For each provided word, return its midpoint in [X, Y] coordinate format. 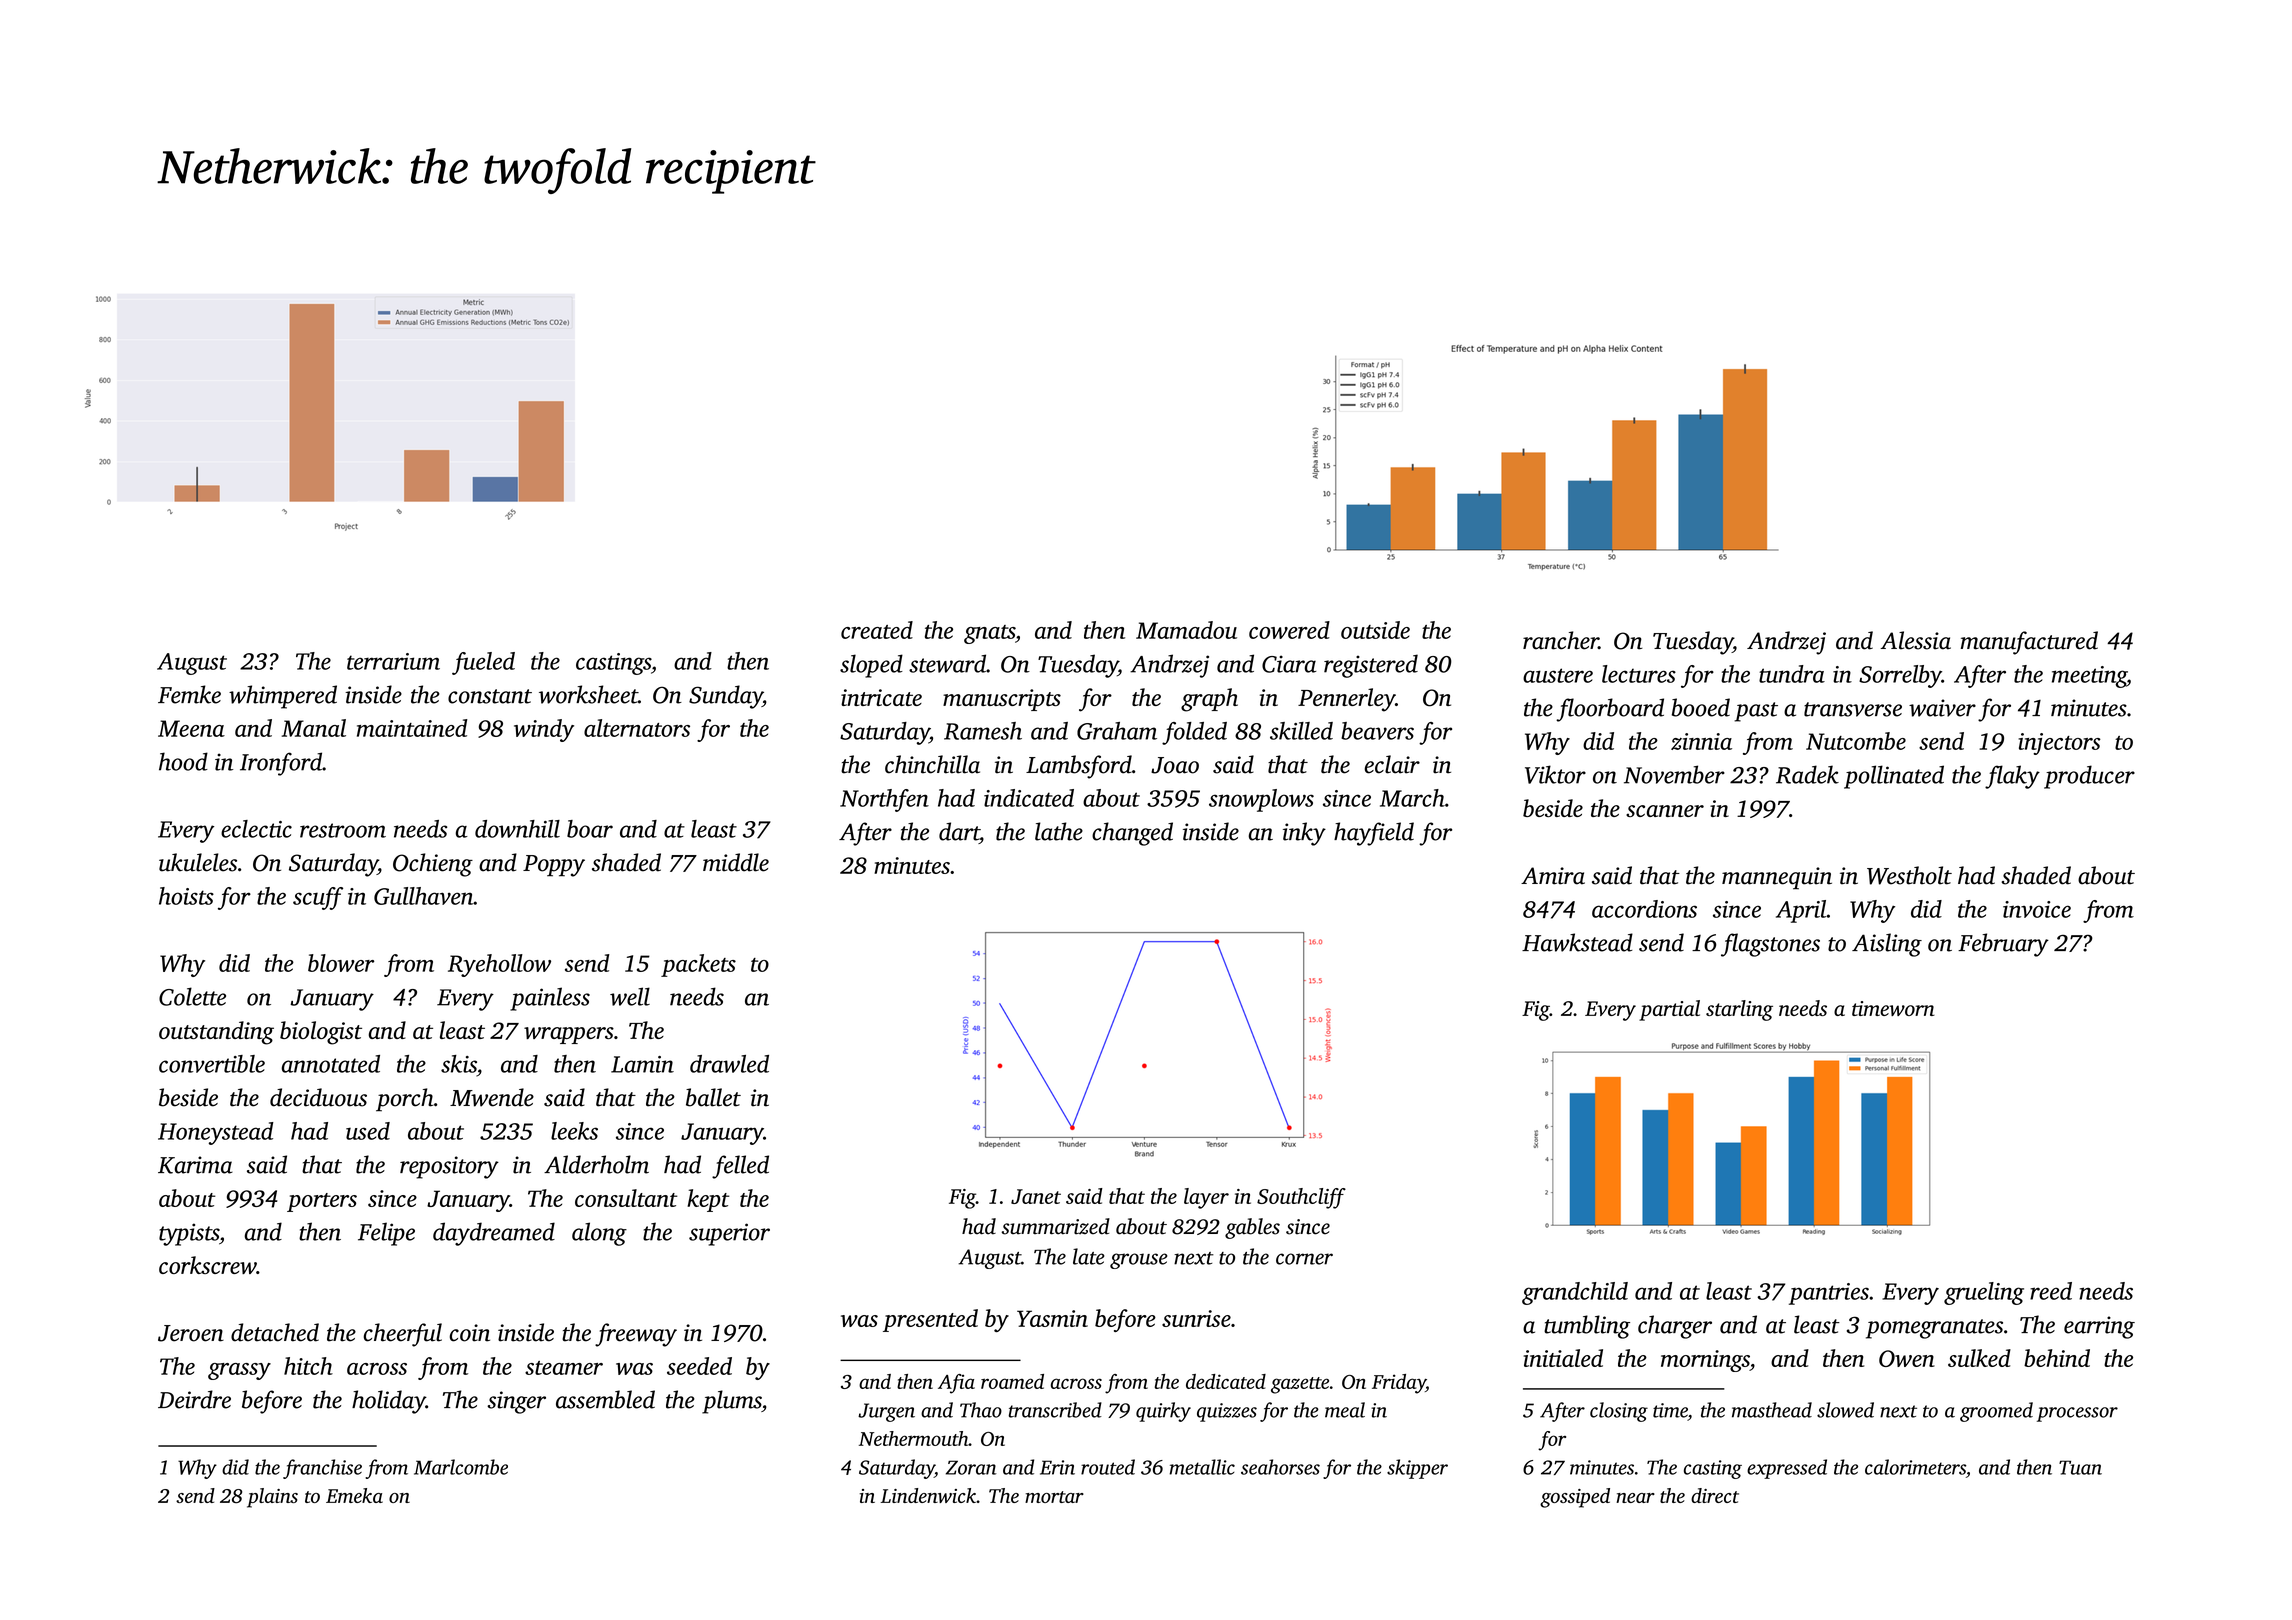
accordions [1644, 909]
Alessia [1915, 640]
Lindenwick [928, 1495]
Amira [1553, 876]
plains [272, 1498]
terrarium [393, 661]
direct [1715, 1495]
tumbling [1587, 1327]
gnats [989, 634]
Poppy [554, 866]
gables [1252, 1228]
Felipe [386, 1234]
